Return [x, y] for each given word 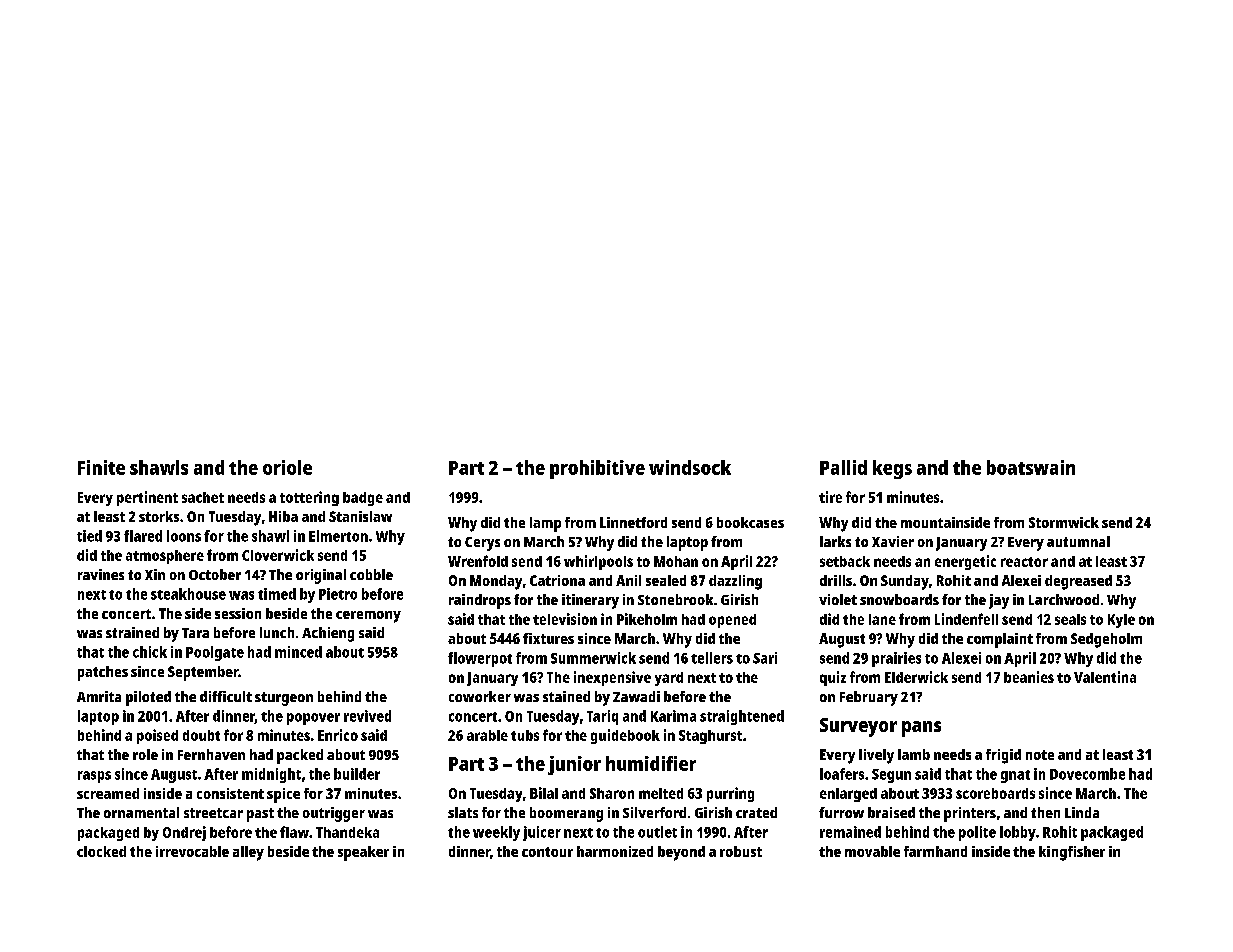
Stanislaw [360, 516]
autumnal [1078, 541]
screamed [108, 793]
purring [730, 794]
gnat [1015, 776]
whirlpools [598, 562]
